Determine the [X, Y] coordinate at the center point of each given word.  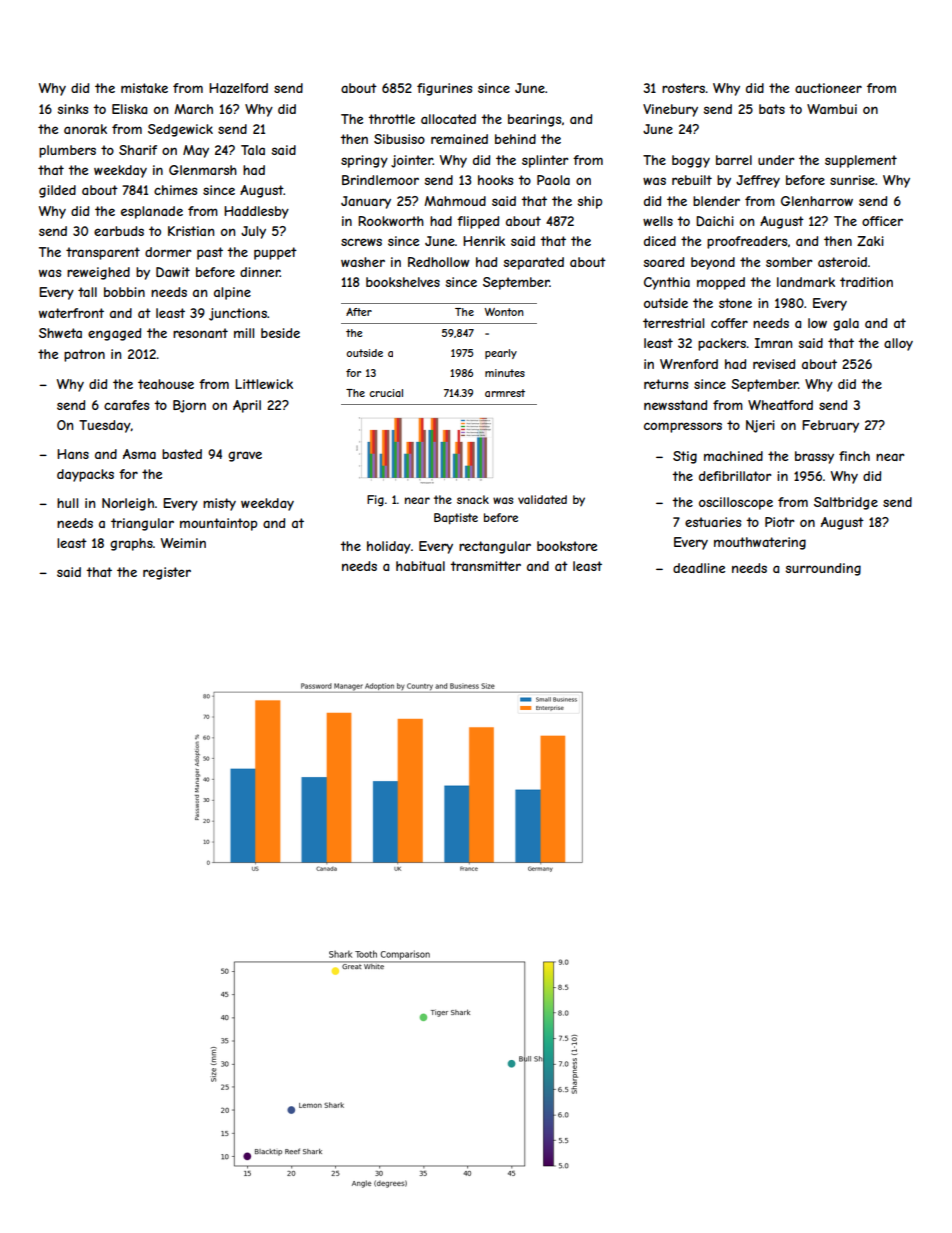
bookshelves [403, 282]
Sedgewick [180, 130]
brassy [814, 457]
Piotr [780, 522]
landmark [806, 282]
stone [735, 303]
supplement [861, 161]
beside [280, 333]
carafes [126, 405]
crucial [386, 393]
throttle [391, 119]
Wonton [504, 312]
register [167, 573]
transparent [103, 253]
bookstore [567, 546]
